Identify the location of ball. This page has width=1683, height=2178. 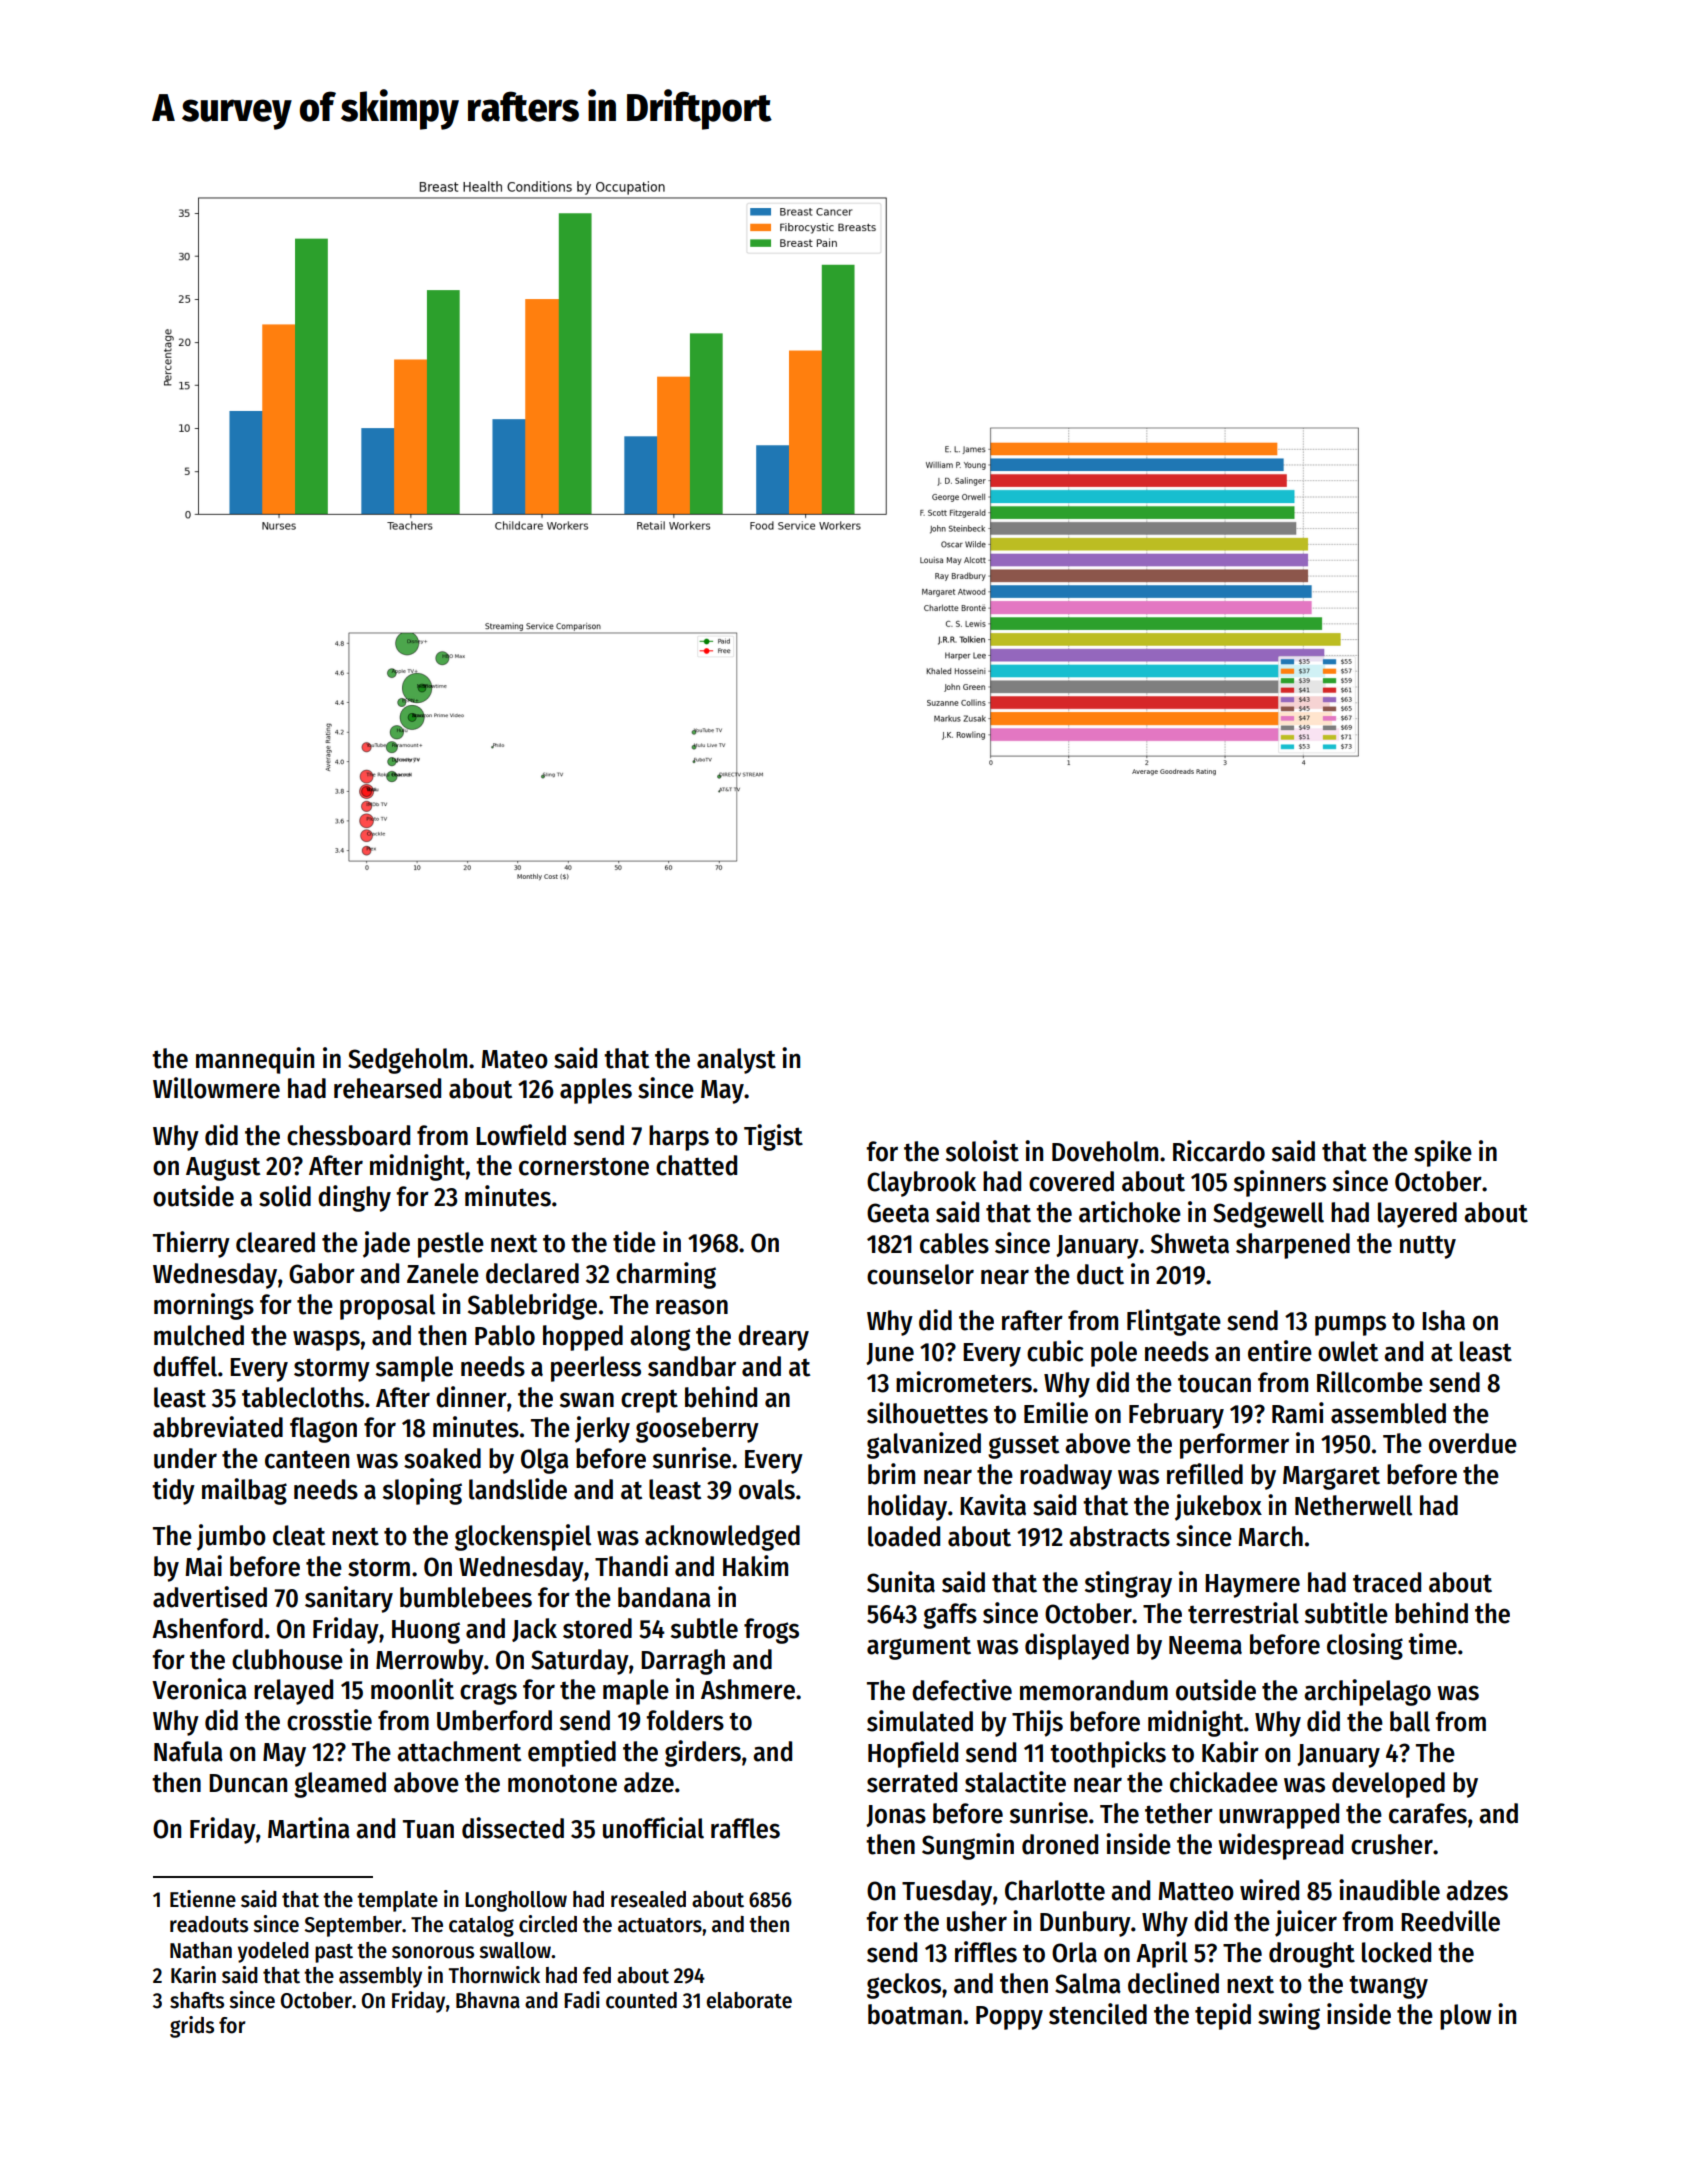
(1410, 1721).
